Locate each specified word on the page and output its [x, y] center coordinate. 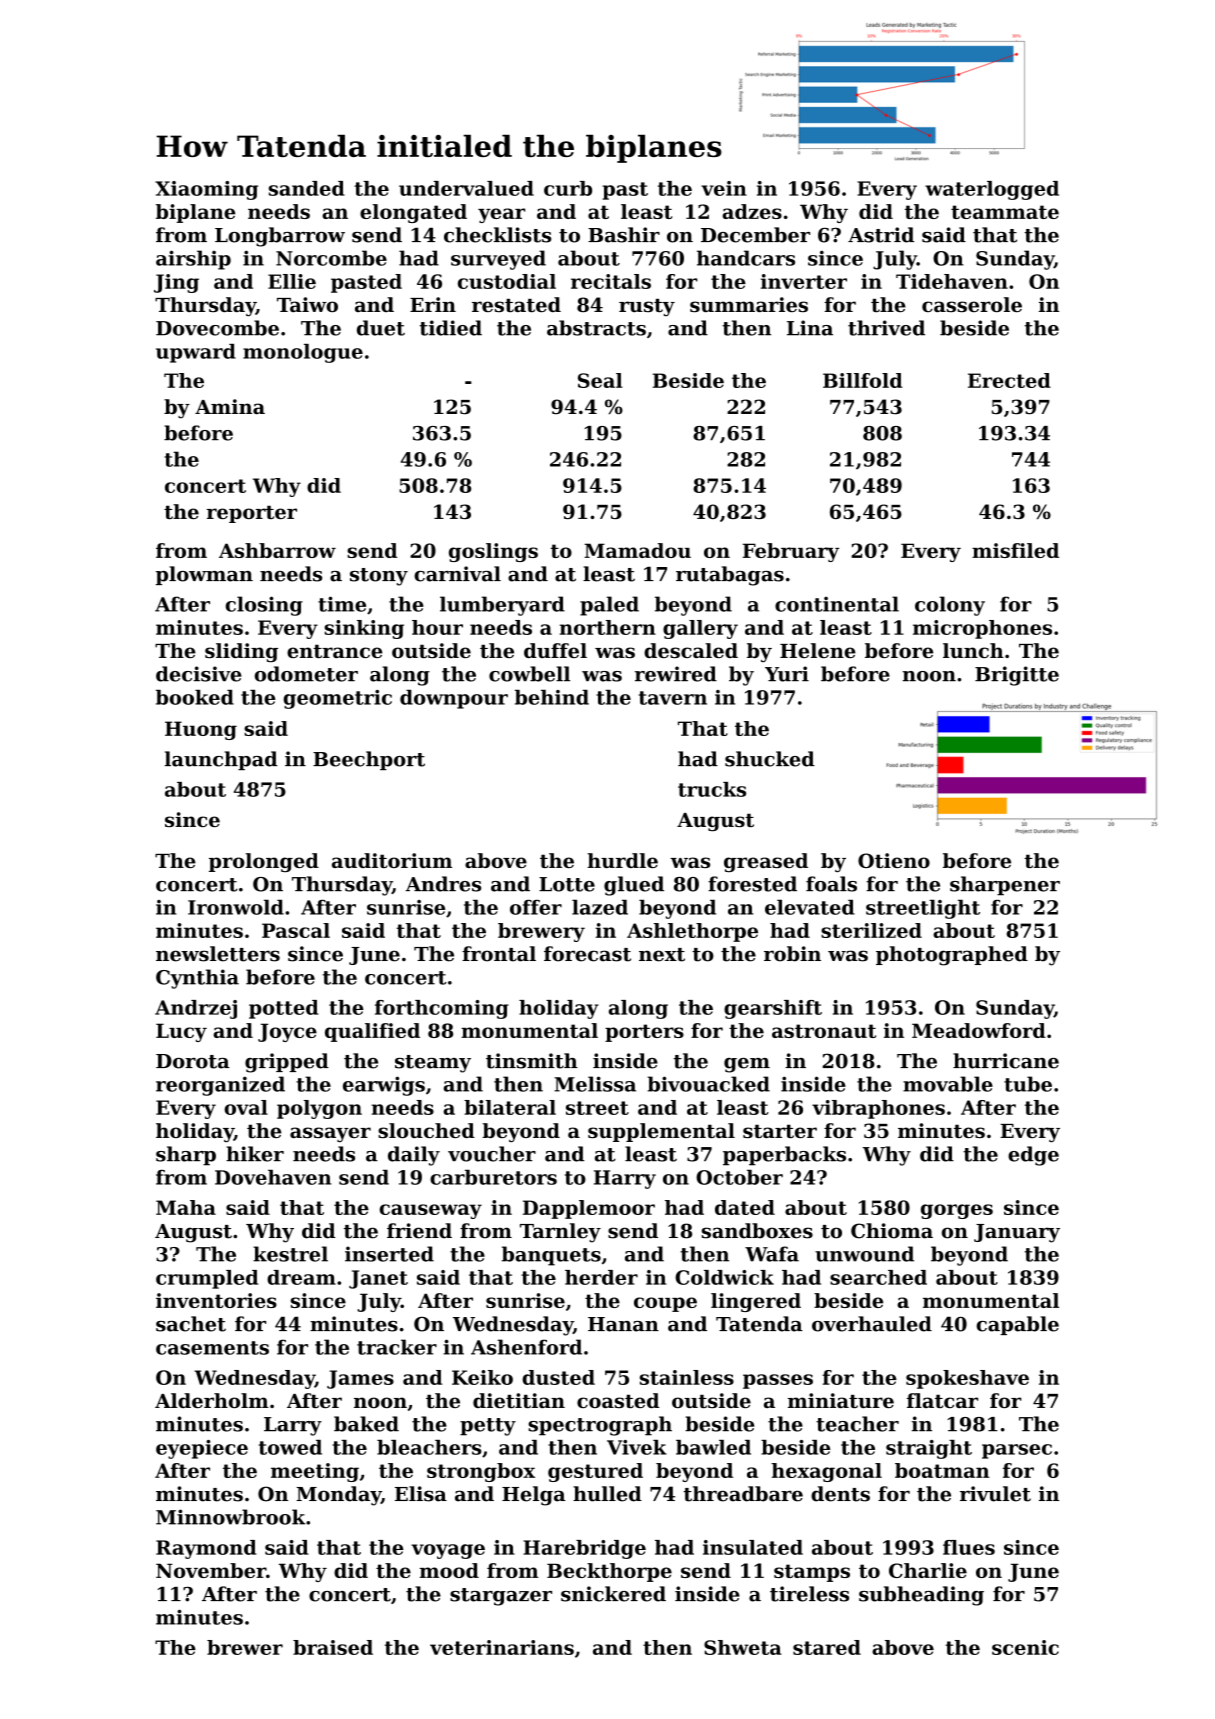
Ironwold [236, 907]
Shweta [743, 1647]
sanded [307, 188]
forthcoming [442, 1009]
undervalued [466, 188]
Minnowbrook [230, 1517]
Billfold [862, 380]
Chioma [892, 1231]
